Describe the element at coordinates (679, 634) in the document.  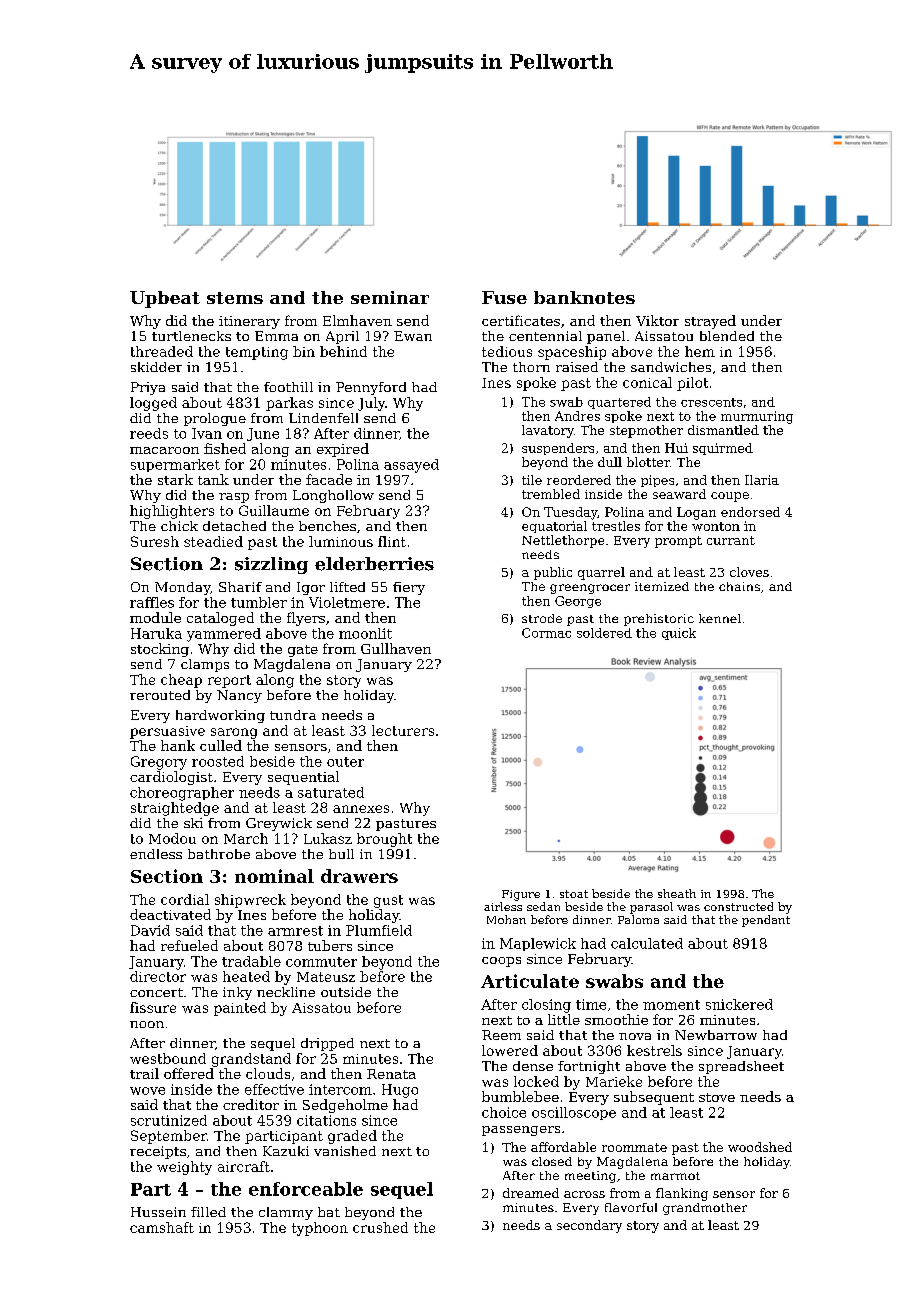
I see `quick` at that location.
